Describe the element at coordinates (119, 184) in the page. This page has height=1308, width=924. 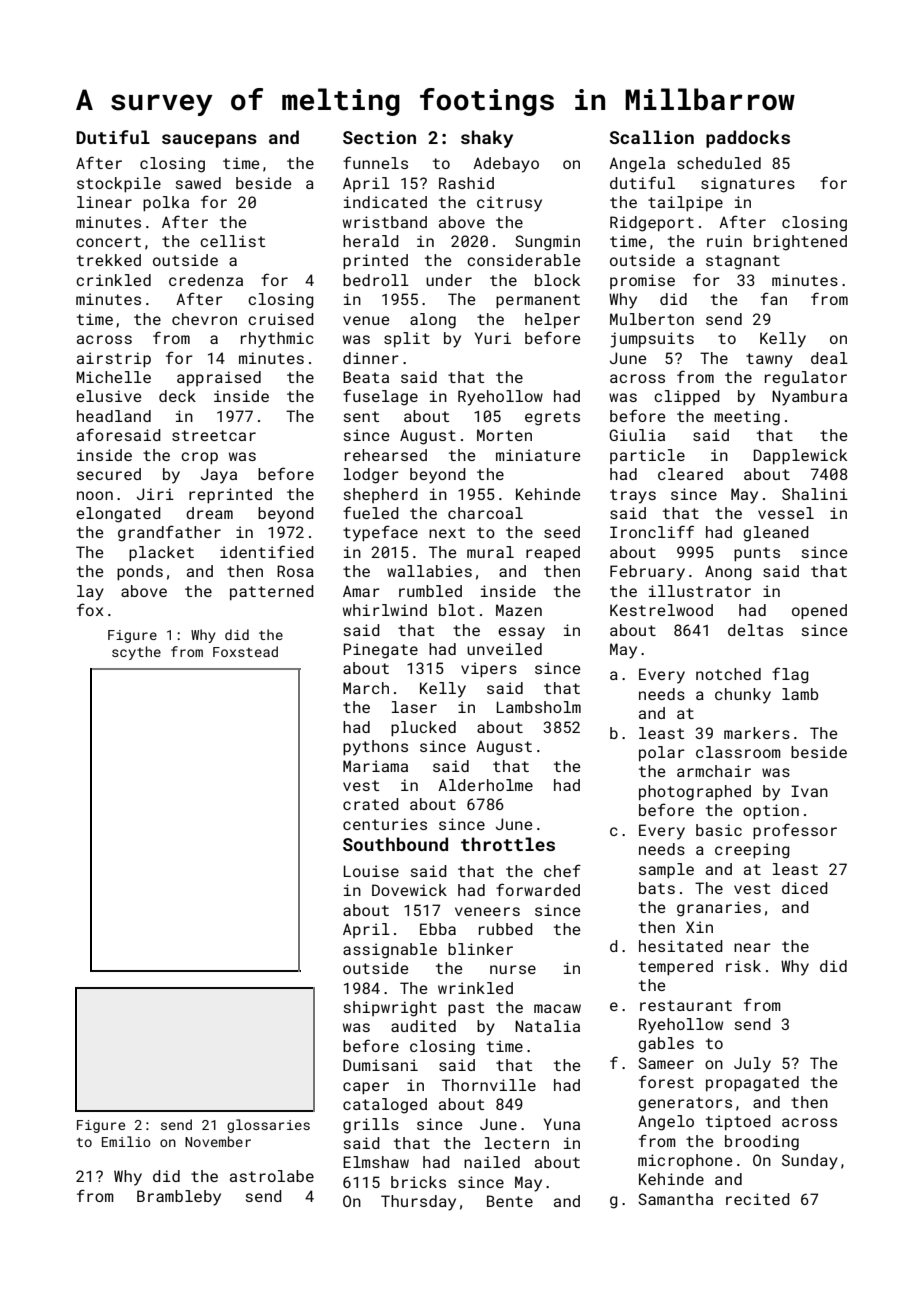
I see `stockpile` at that location.
